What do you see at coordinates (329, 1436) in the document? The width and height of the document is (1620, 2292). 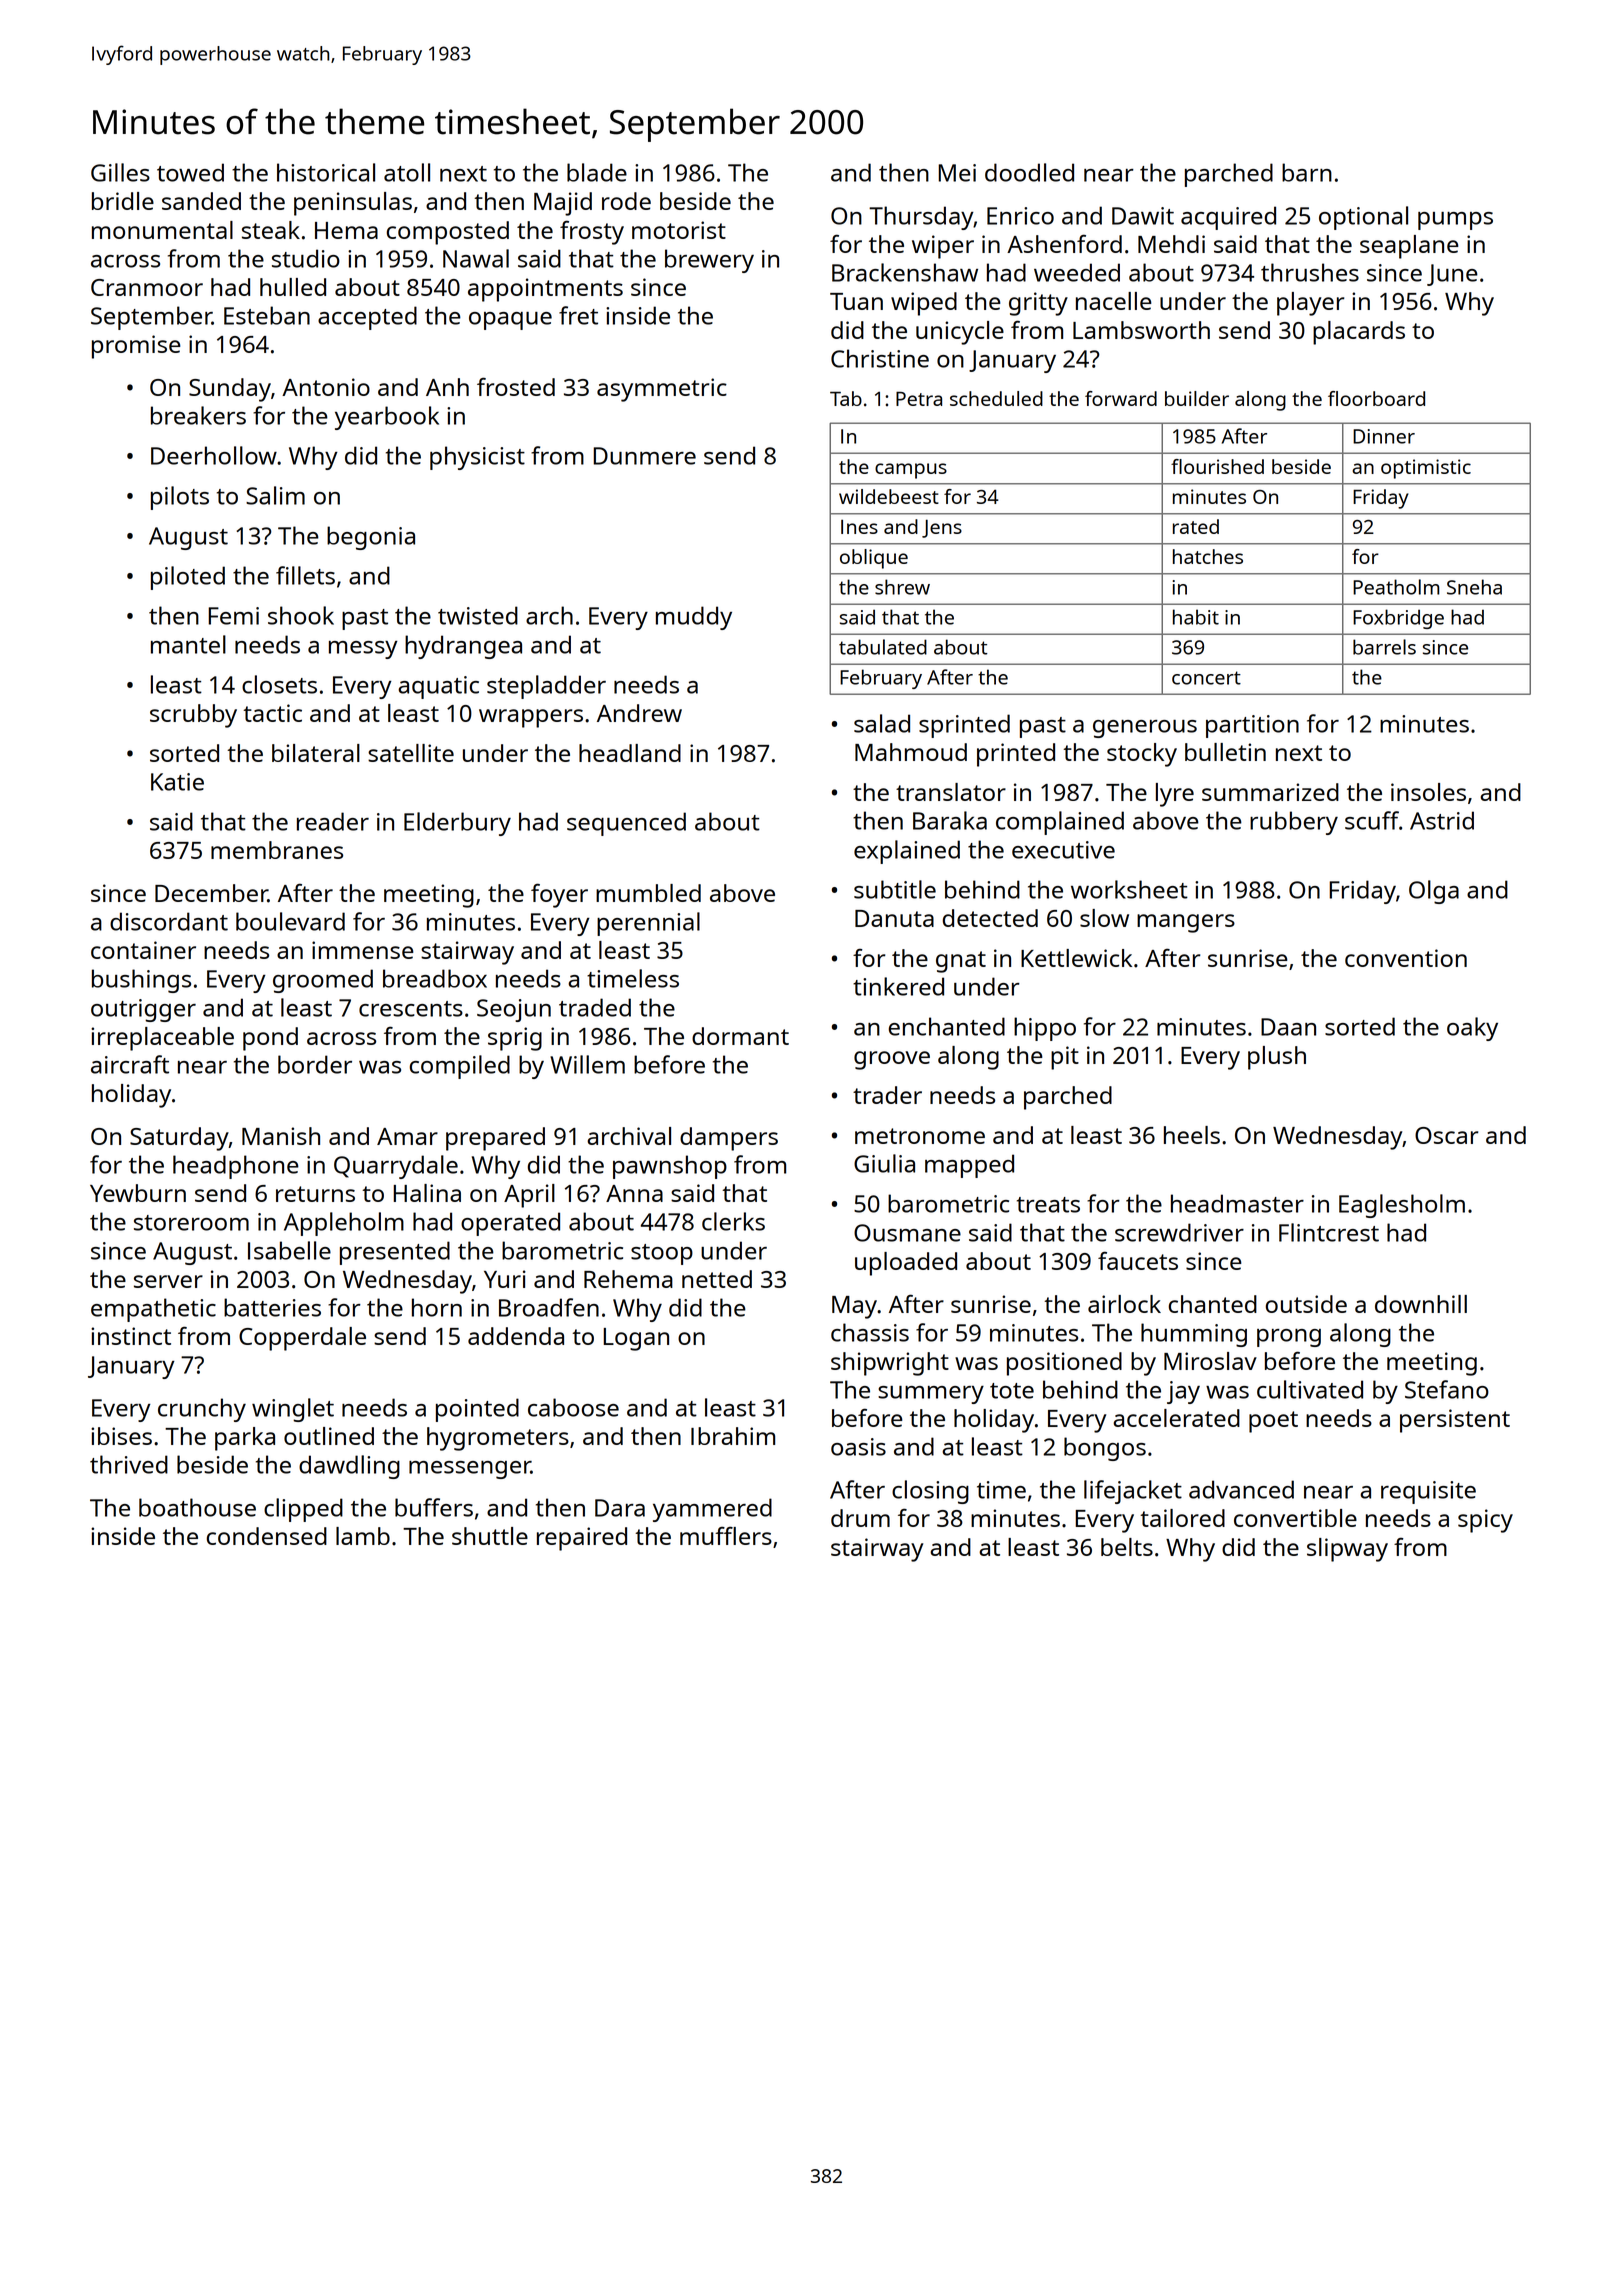 I see `outlined` at bounding box center [329, 1436].
